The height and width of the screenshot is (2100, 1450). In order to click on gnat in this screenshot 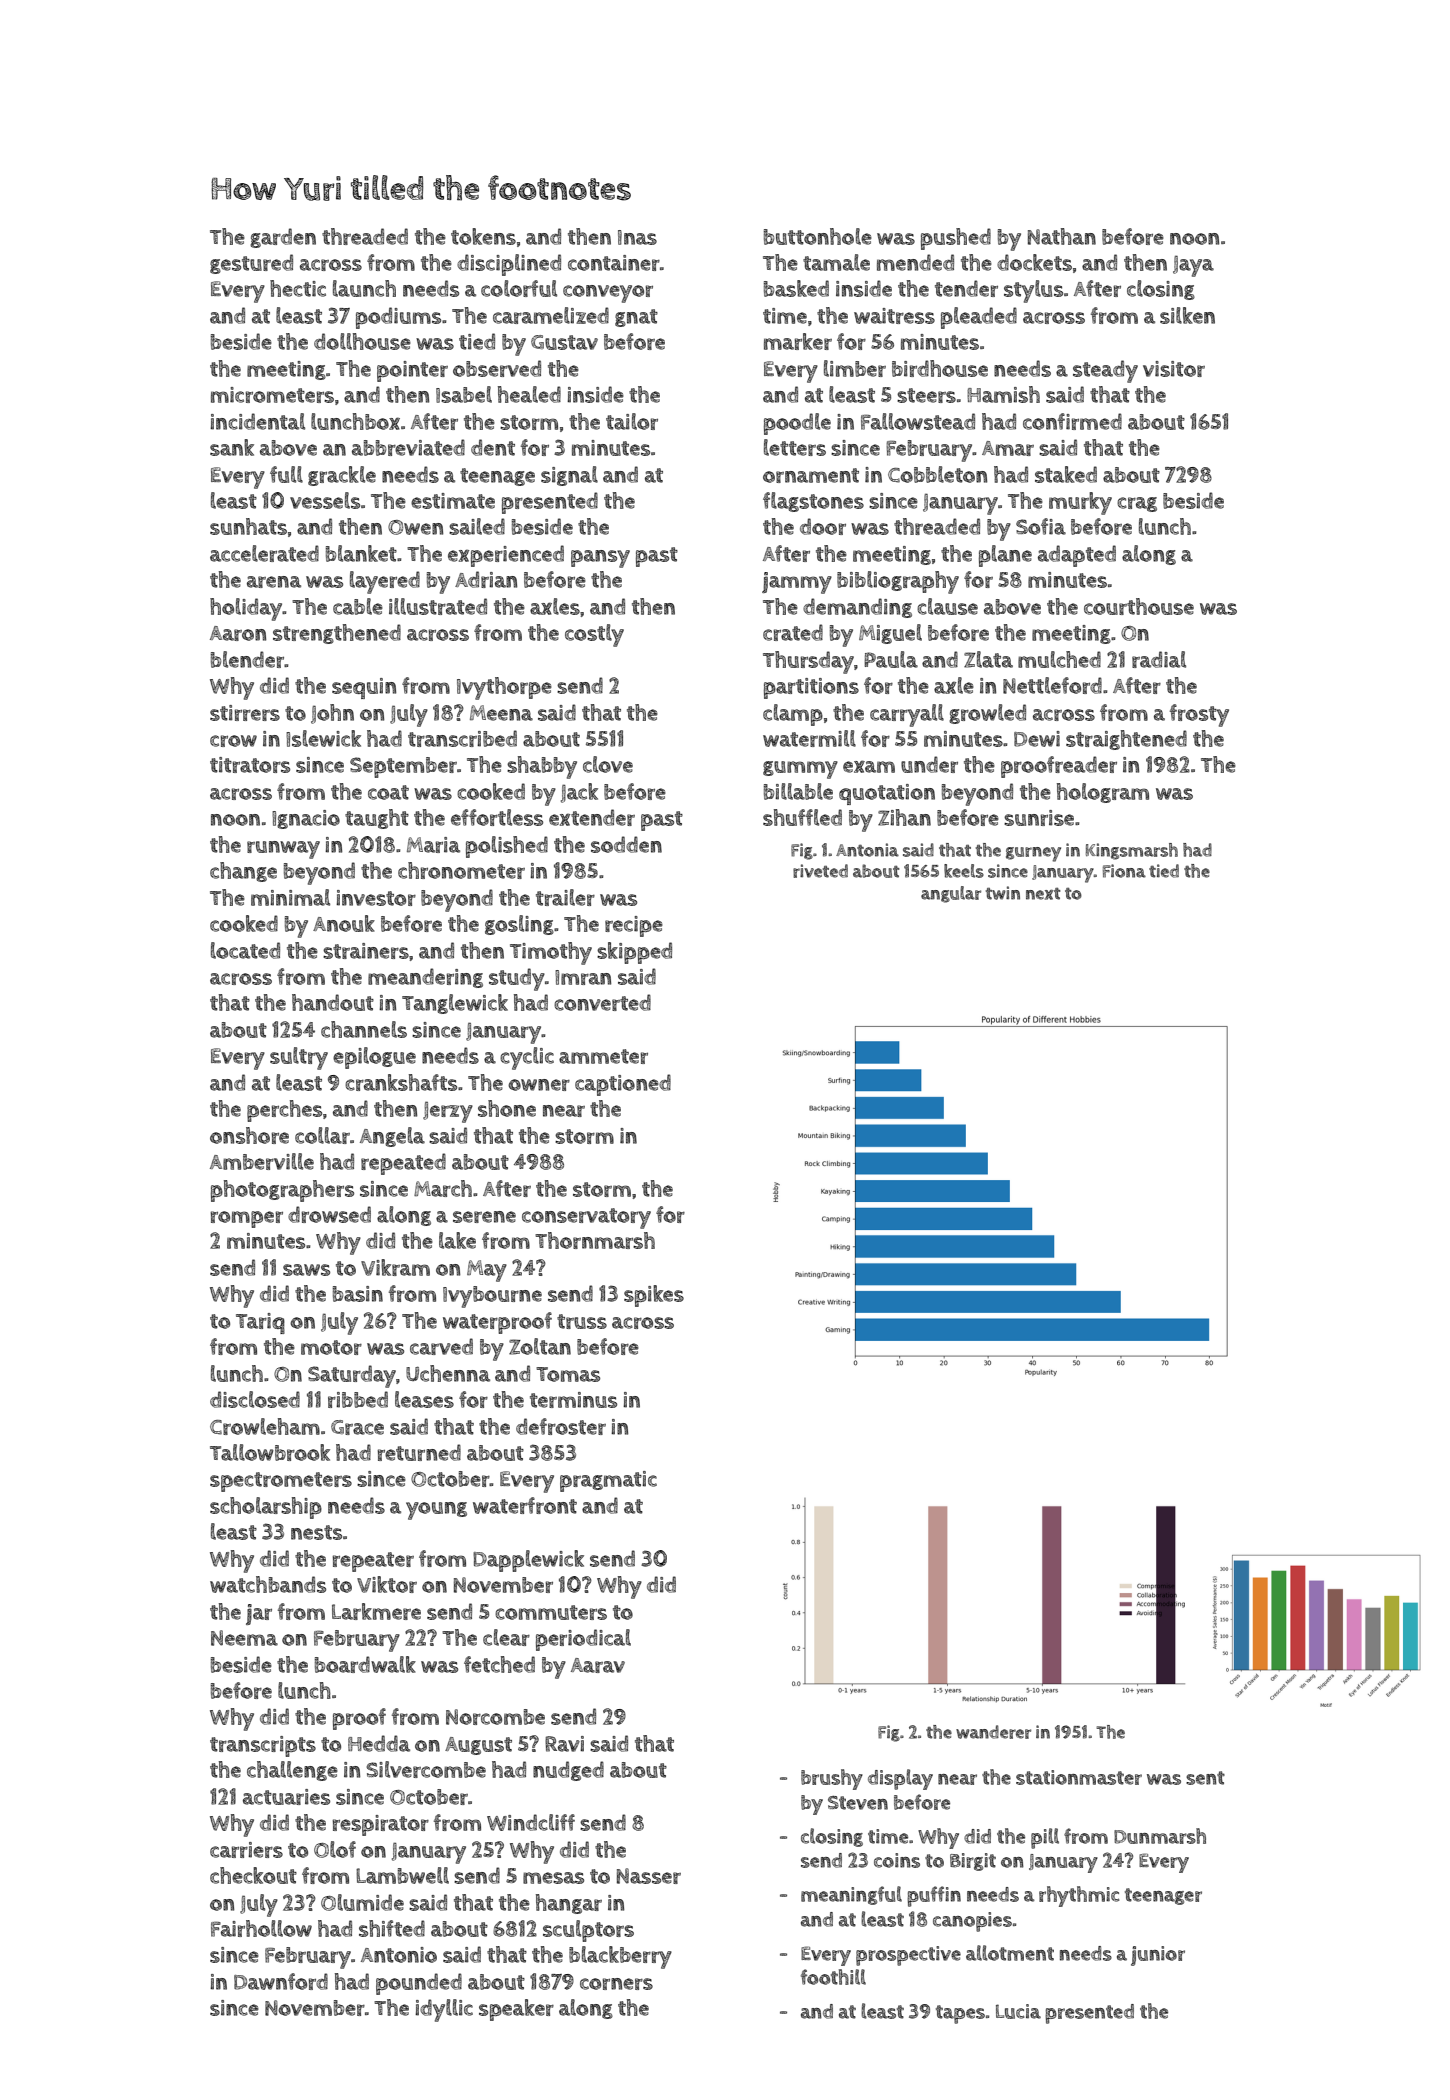, I will do `click(636, 318)`.
